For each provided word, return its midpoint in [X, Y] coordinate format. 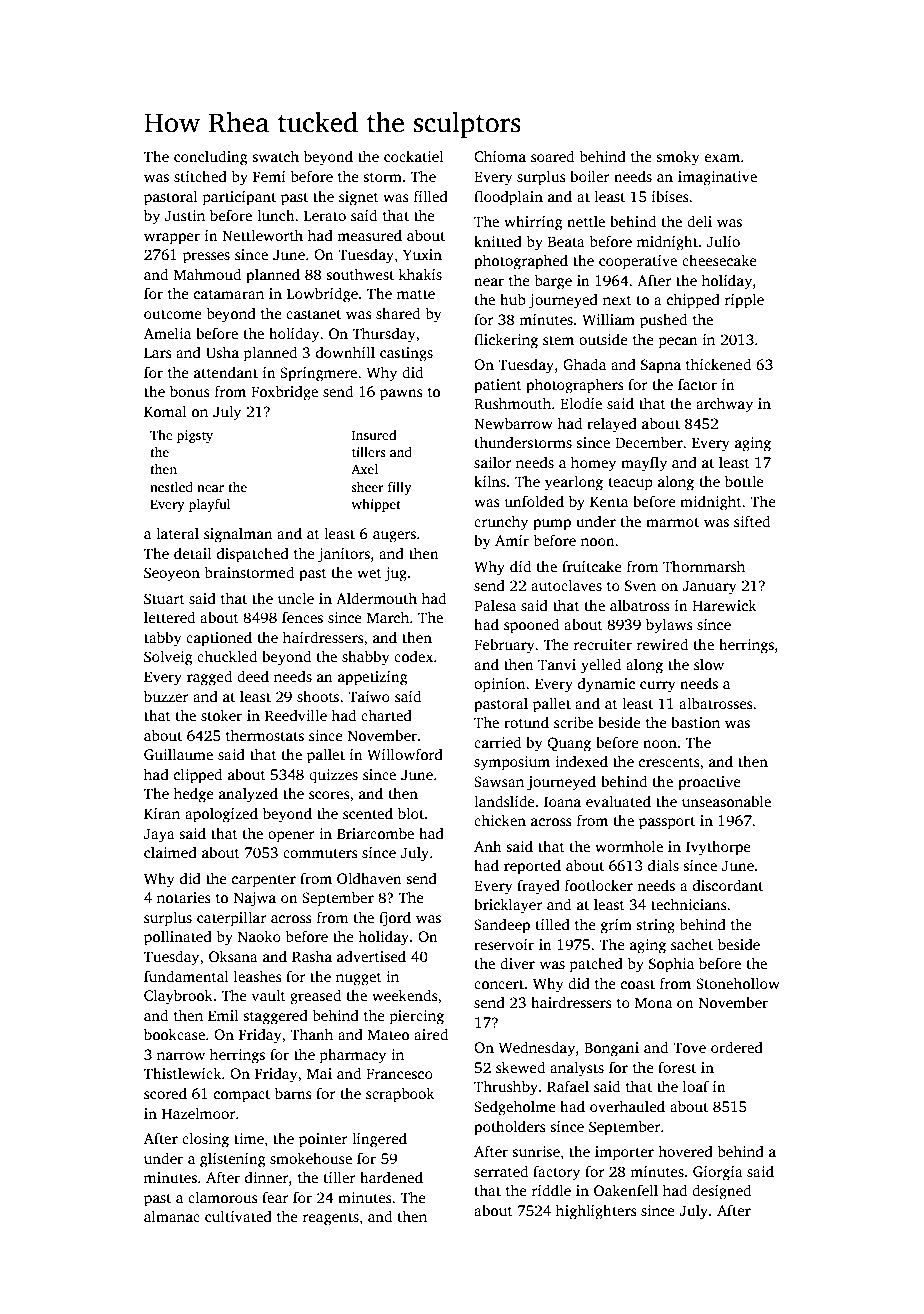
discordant [728, 885]
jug [396, 574]
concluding [211, 158]
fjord [395, 919]
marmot [672, 522]
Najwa [255, 899]
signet [359, 198]
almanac [172, 1216]
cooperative [638, 262]
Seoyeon [172, 574]
